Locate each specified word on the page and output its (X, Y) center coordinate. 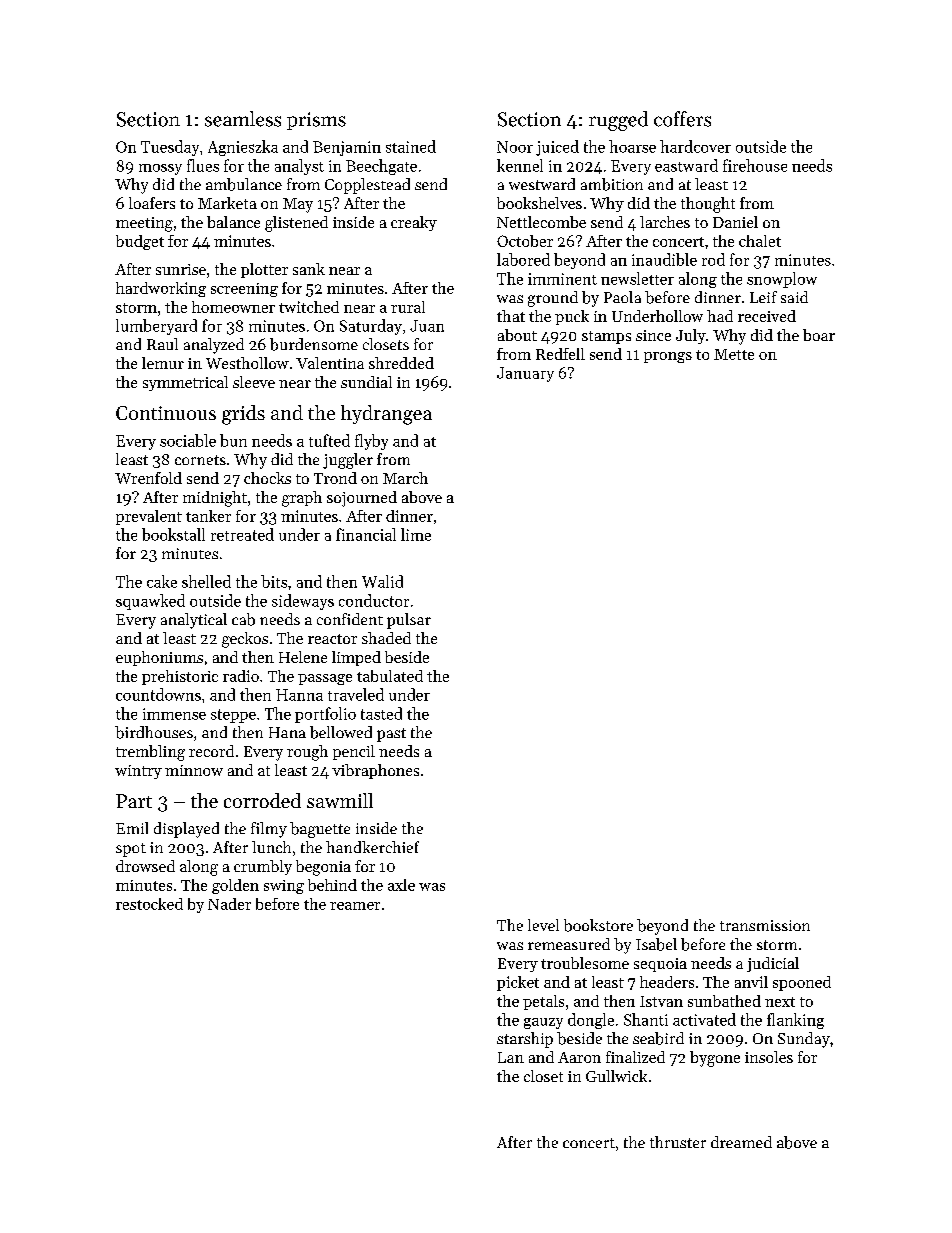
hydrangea (386, 415)
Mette (734, 354)
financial (366, 534)
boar (819, 335)
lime (416, 534)
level (543, 925)
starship (525, 1040)
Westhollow (247, 363)
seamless (243, 119)
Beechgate (381, 167)
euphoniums (159, 658)
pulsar (409, 621)
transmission (765, 925)
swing (284, 887)
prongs (668, 357)
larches (665, 222)
